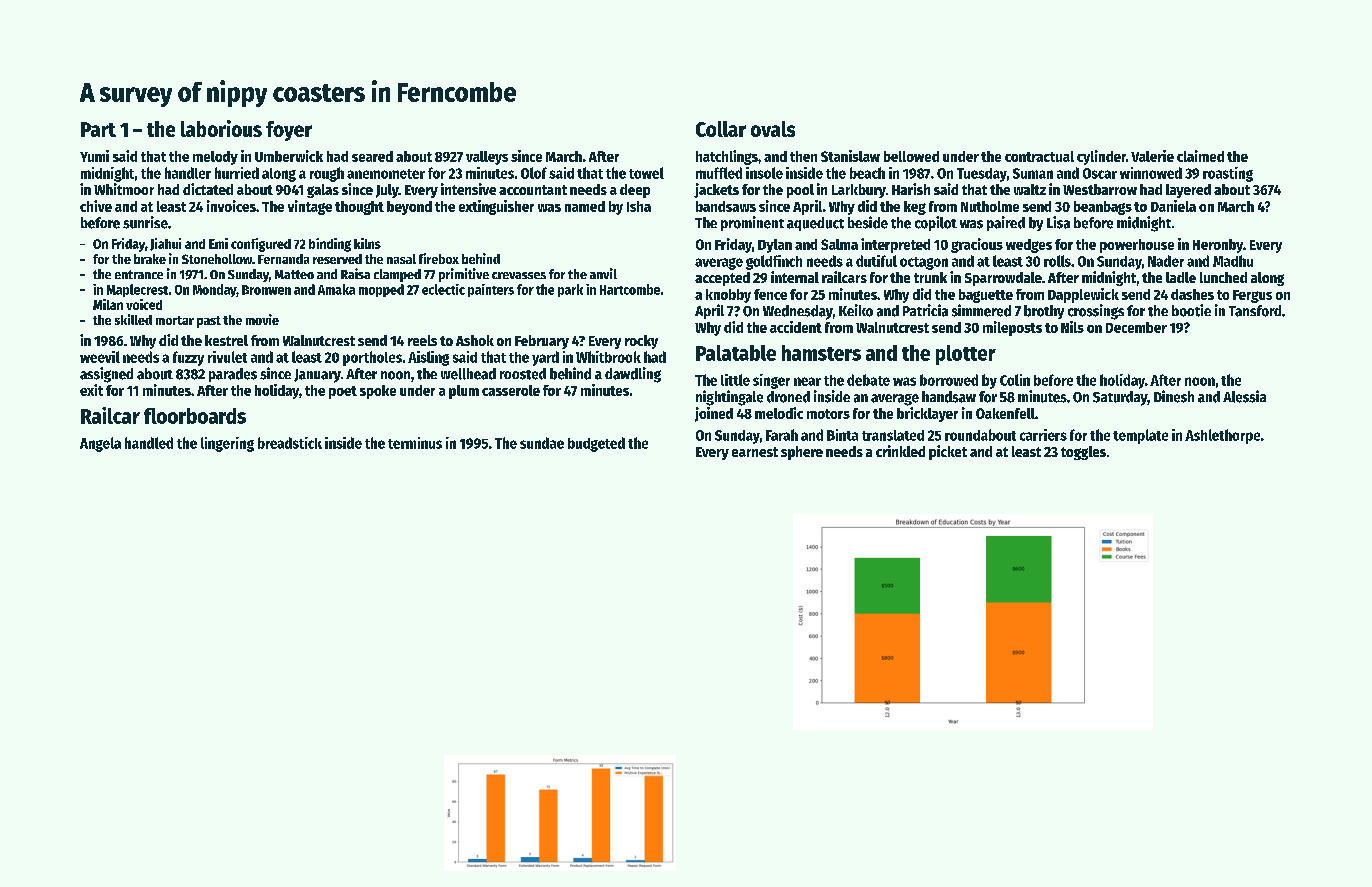  I want to click on Collar, so click(721, 129).
